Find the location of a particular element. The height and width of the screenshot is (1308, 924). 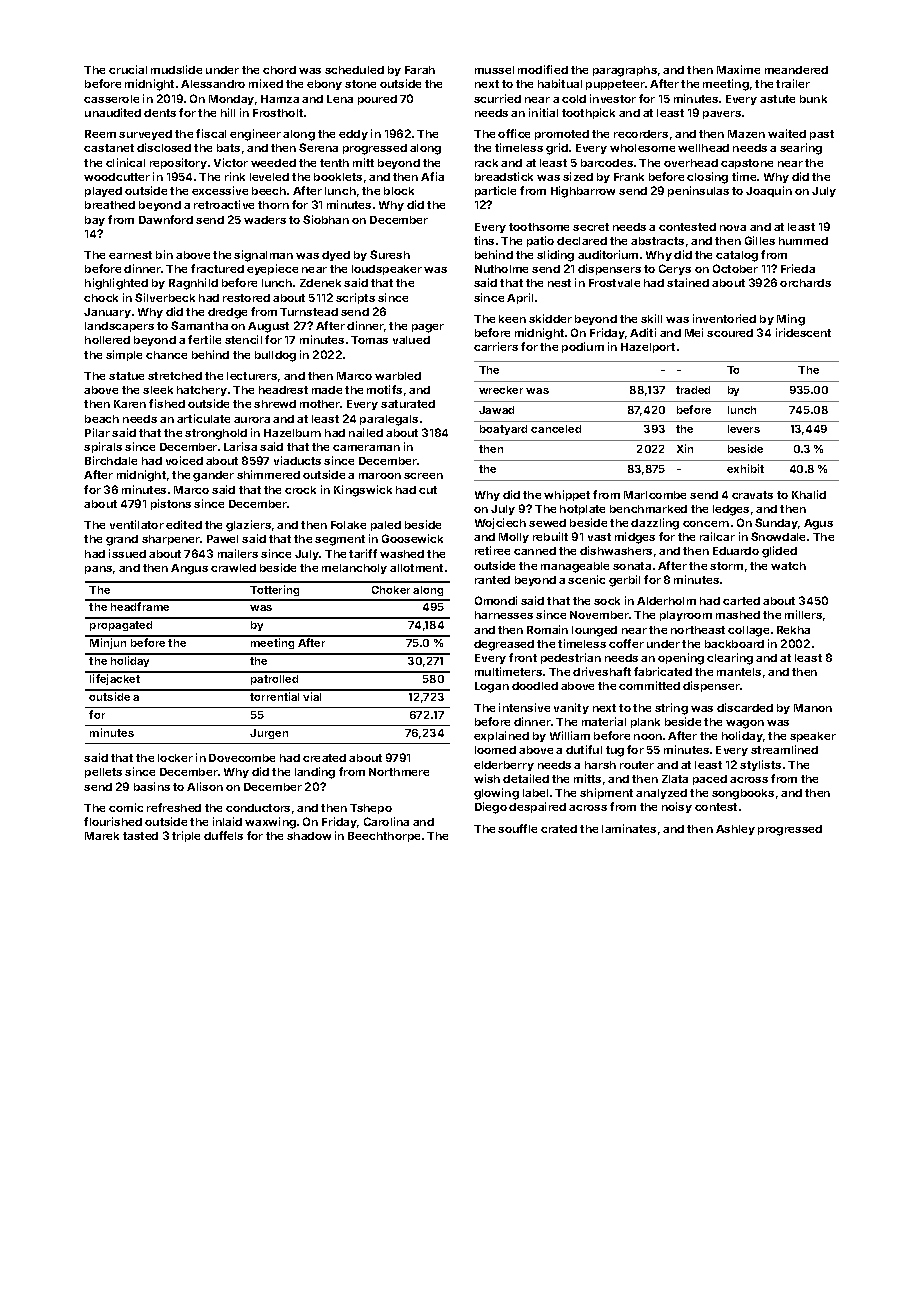

casserole is located at coordinates (111, 99).
